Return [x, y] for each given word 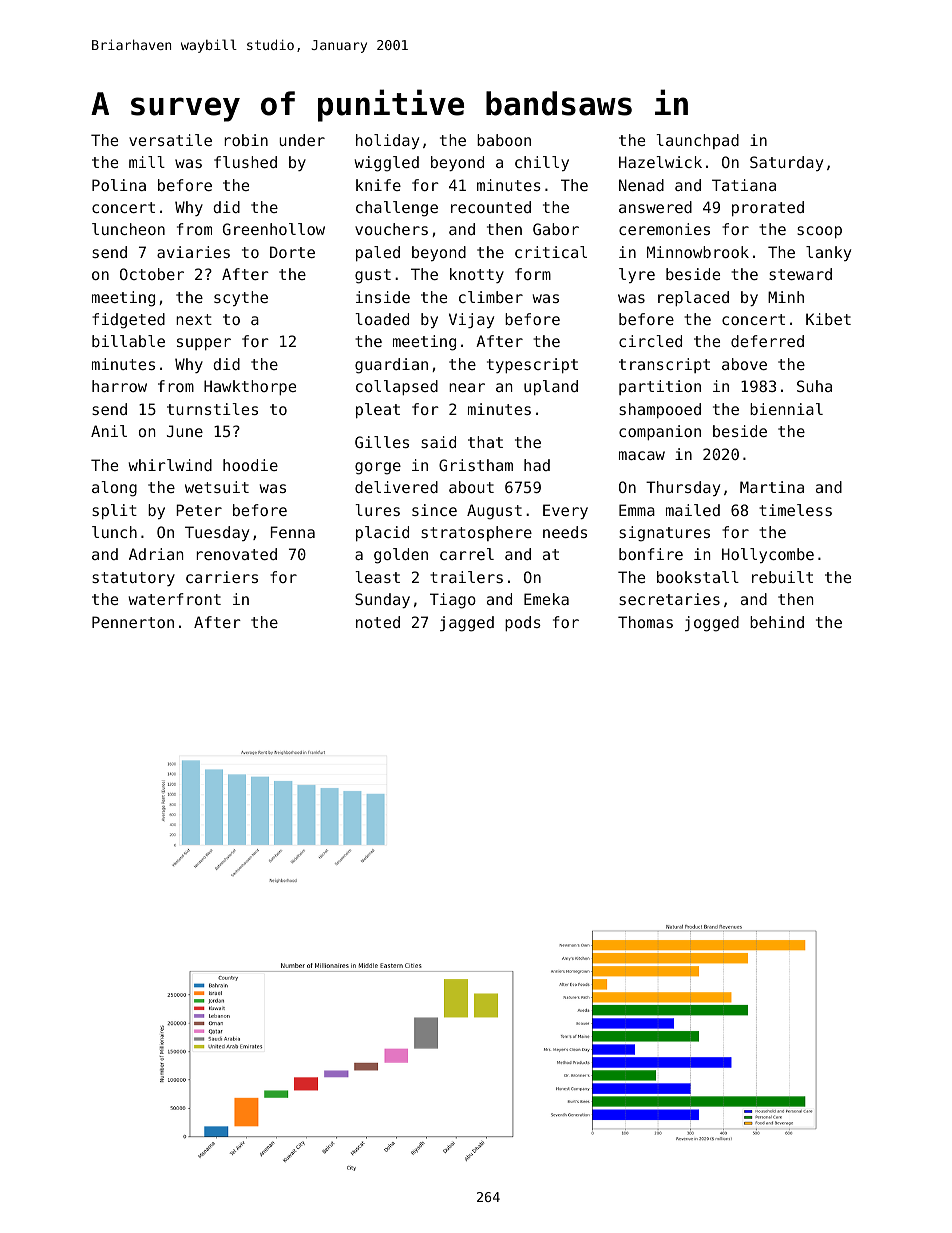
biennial [786, 409]
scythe [241, 298]
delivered [396, 487]
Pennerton [133, 622]
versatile [170, 140]
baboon [504, 140]
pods [523, 623]
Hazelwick [660, 162]
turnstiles [212, 409]
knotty [477, 275]
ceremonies [664, 229]
